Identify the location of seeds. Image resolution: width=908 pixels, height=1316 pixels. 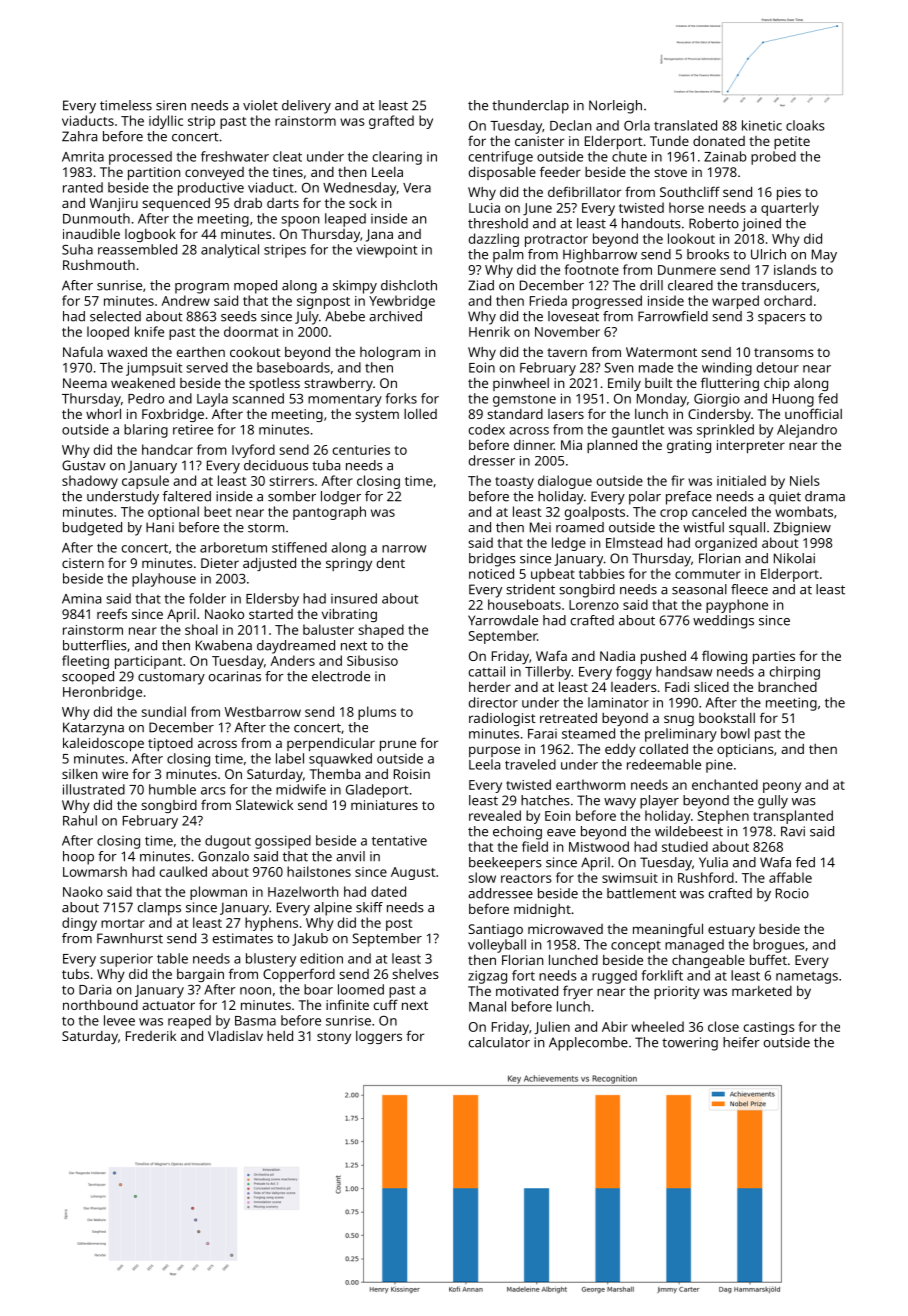
(239, 316).
